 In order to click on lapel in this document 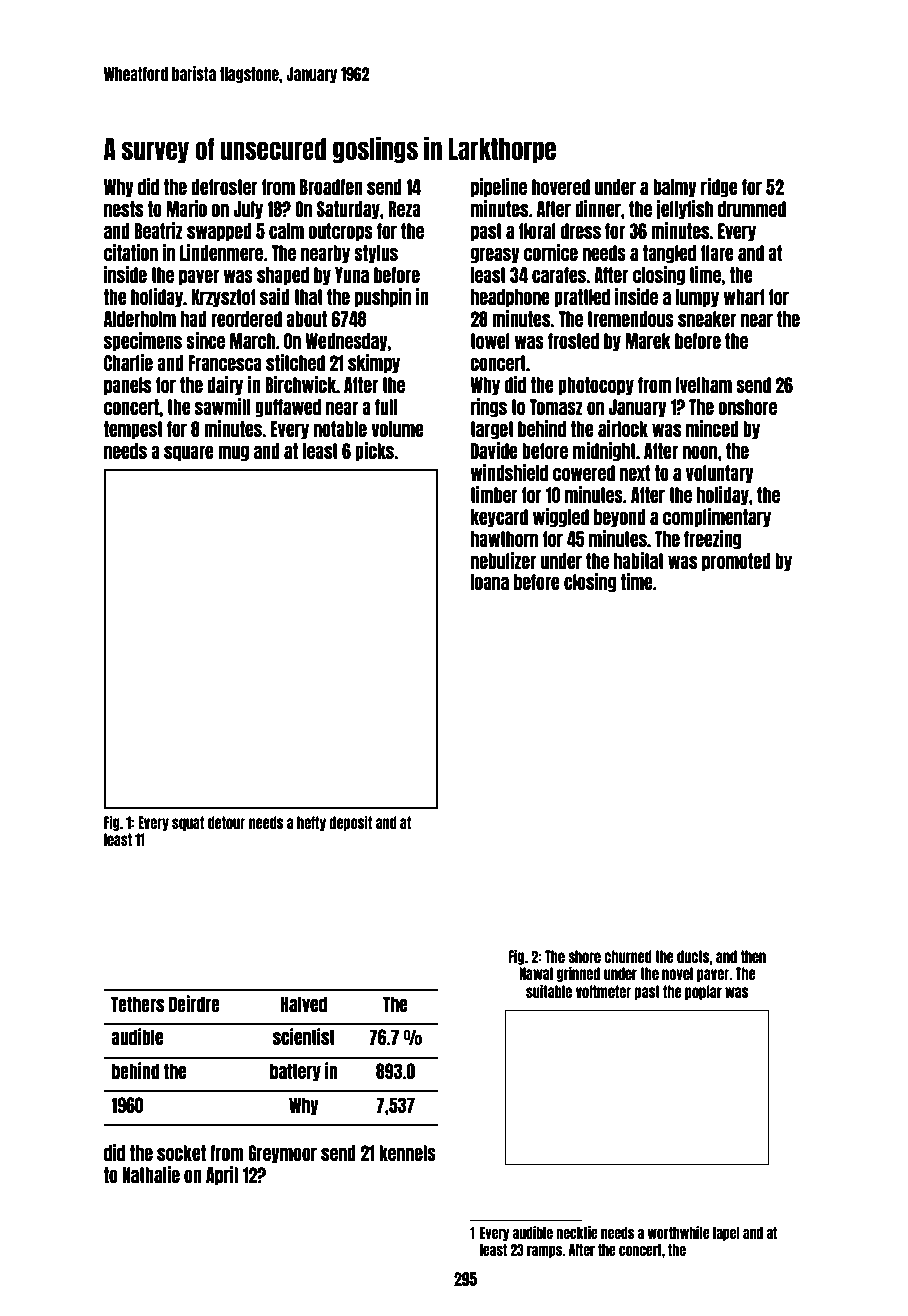, I will do `click(726, 1234)`.
